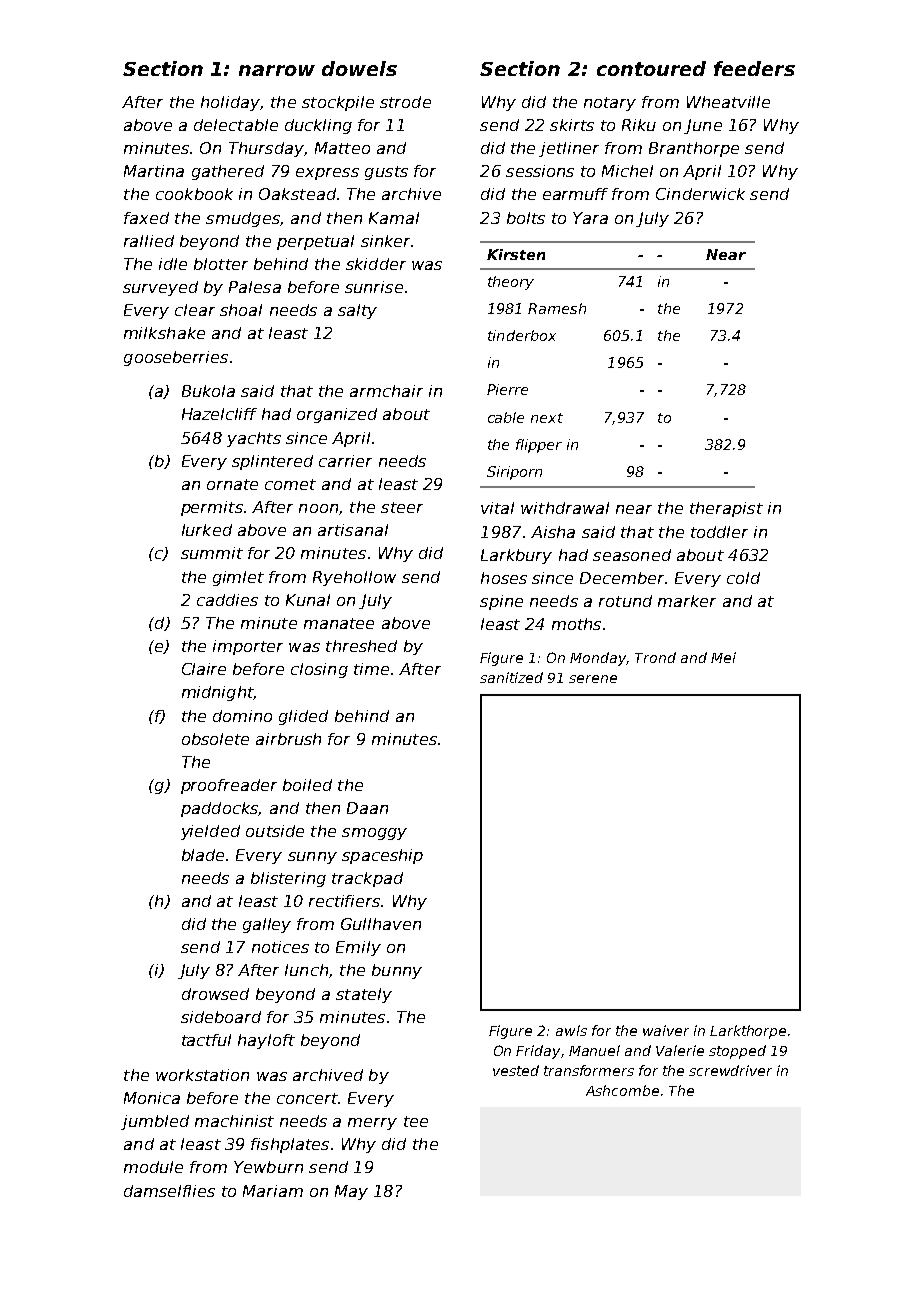  What do you see at coordinates (565, 508) in the screenshot?
I see `withdrawal` at bounding box center [565, 508].
